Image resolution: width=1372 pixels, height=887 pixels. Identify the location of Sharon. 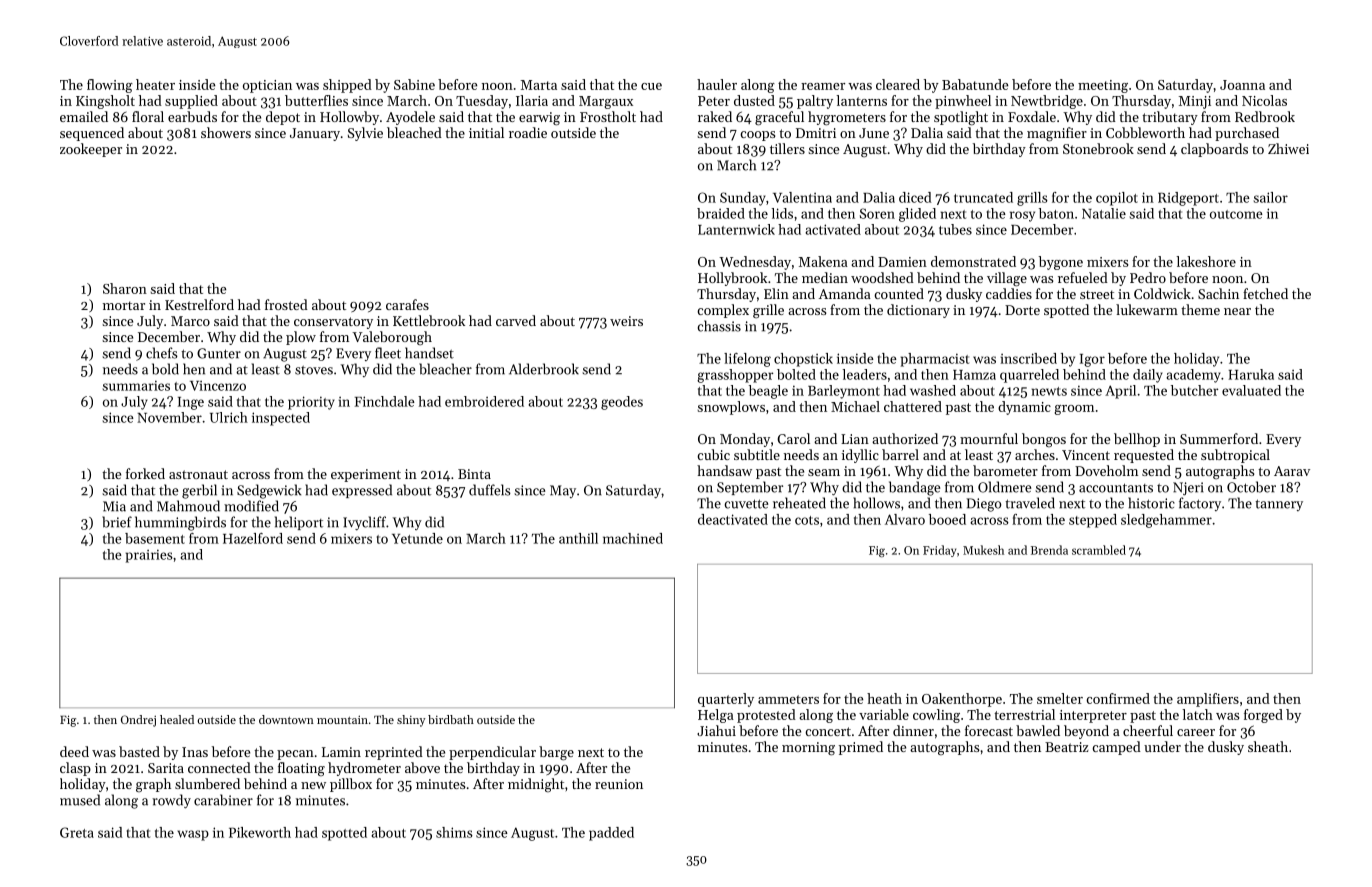
(125, 288).
